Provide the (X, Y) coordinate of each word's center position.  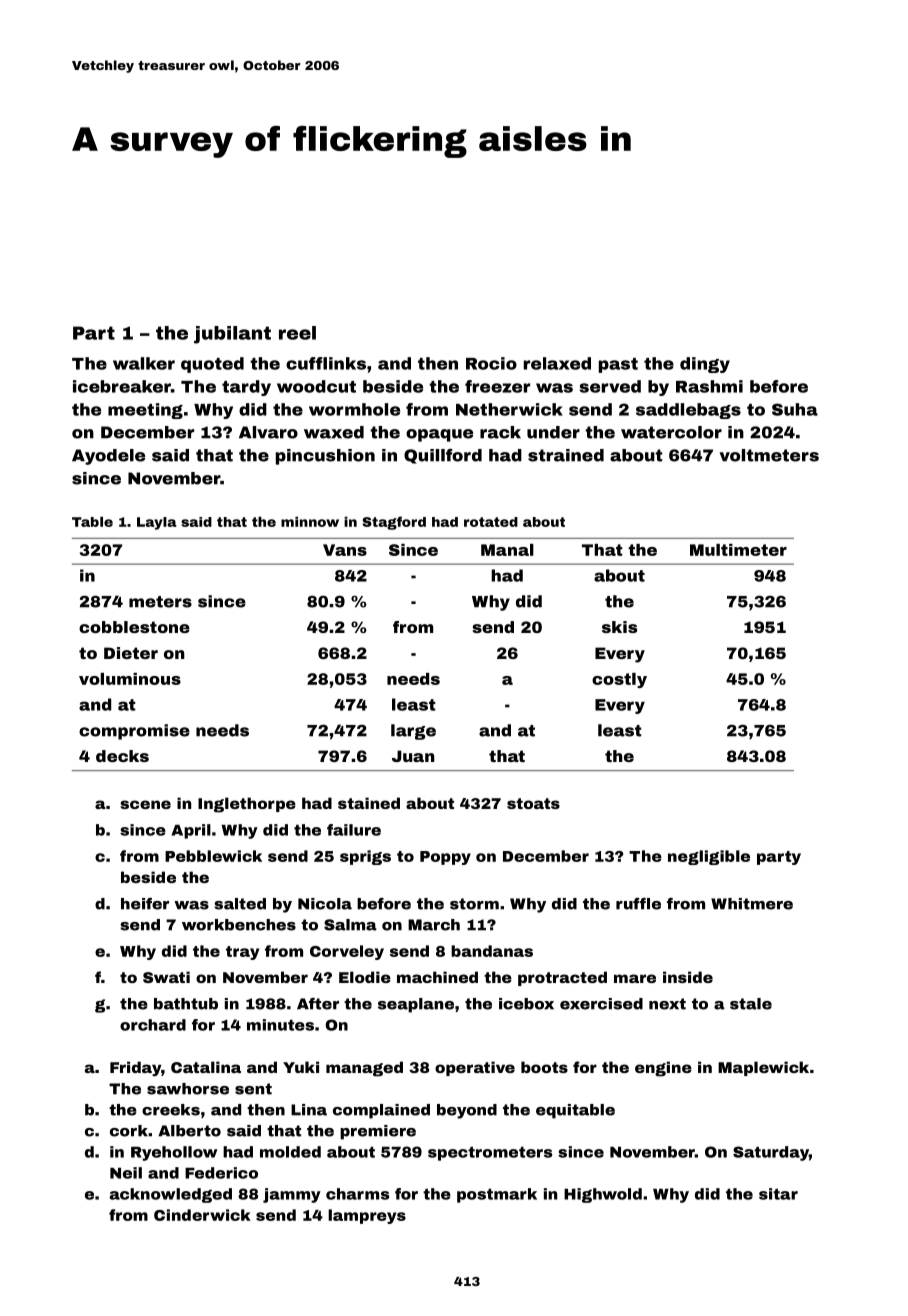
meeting (145, 411)
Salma (350, 925)
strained (566, 455)
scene (145, 804)
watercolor (671, 432)
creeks (171, 1110)
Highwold (603, 1195)
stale (751, 1004)
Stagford (394, 523)
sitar (778, 1194)
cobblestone (134, 627)
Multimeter (738, 550)
